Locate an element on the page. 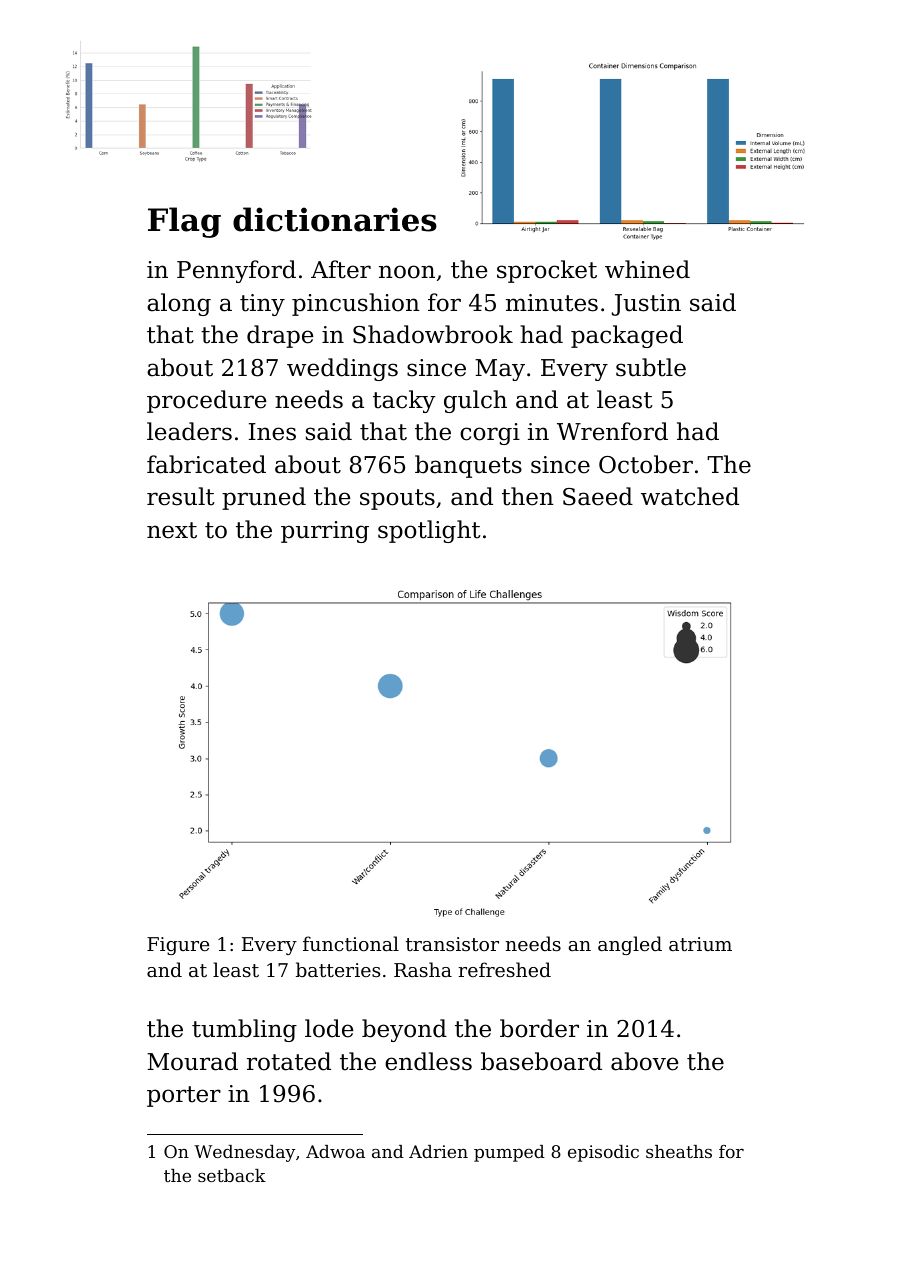 Image resolution: width=904 pixels, height=1283 pixels. rotated is located at coordinates (289, 1061).
